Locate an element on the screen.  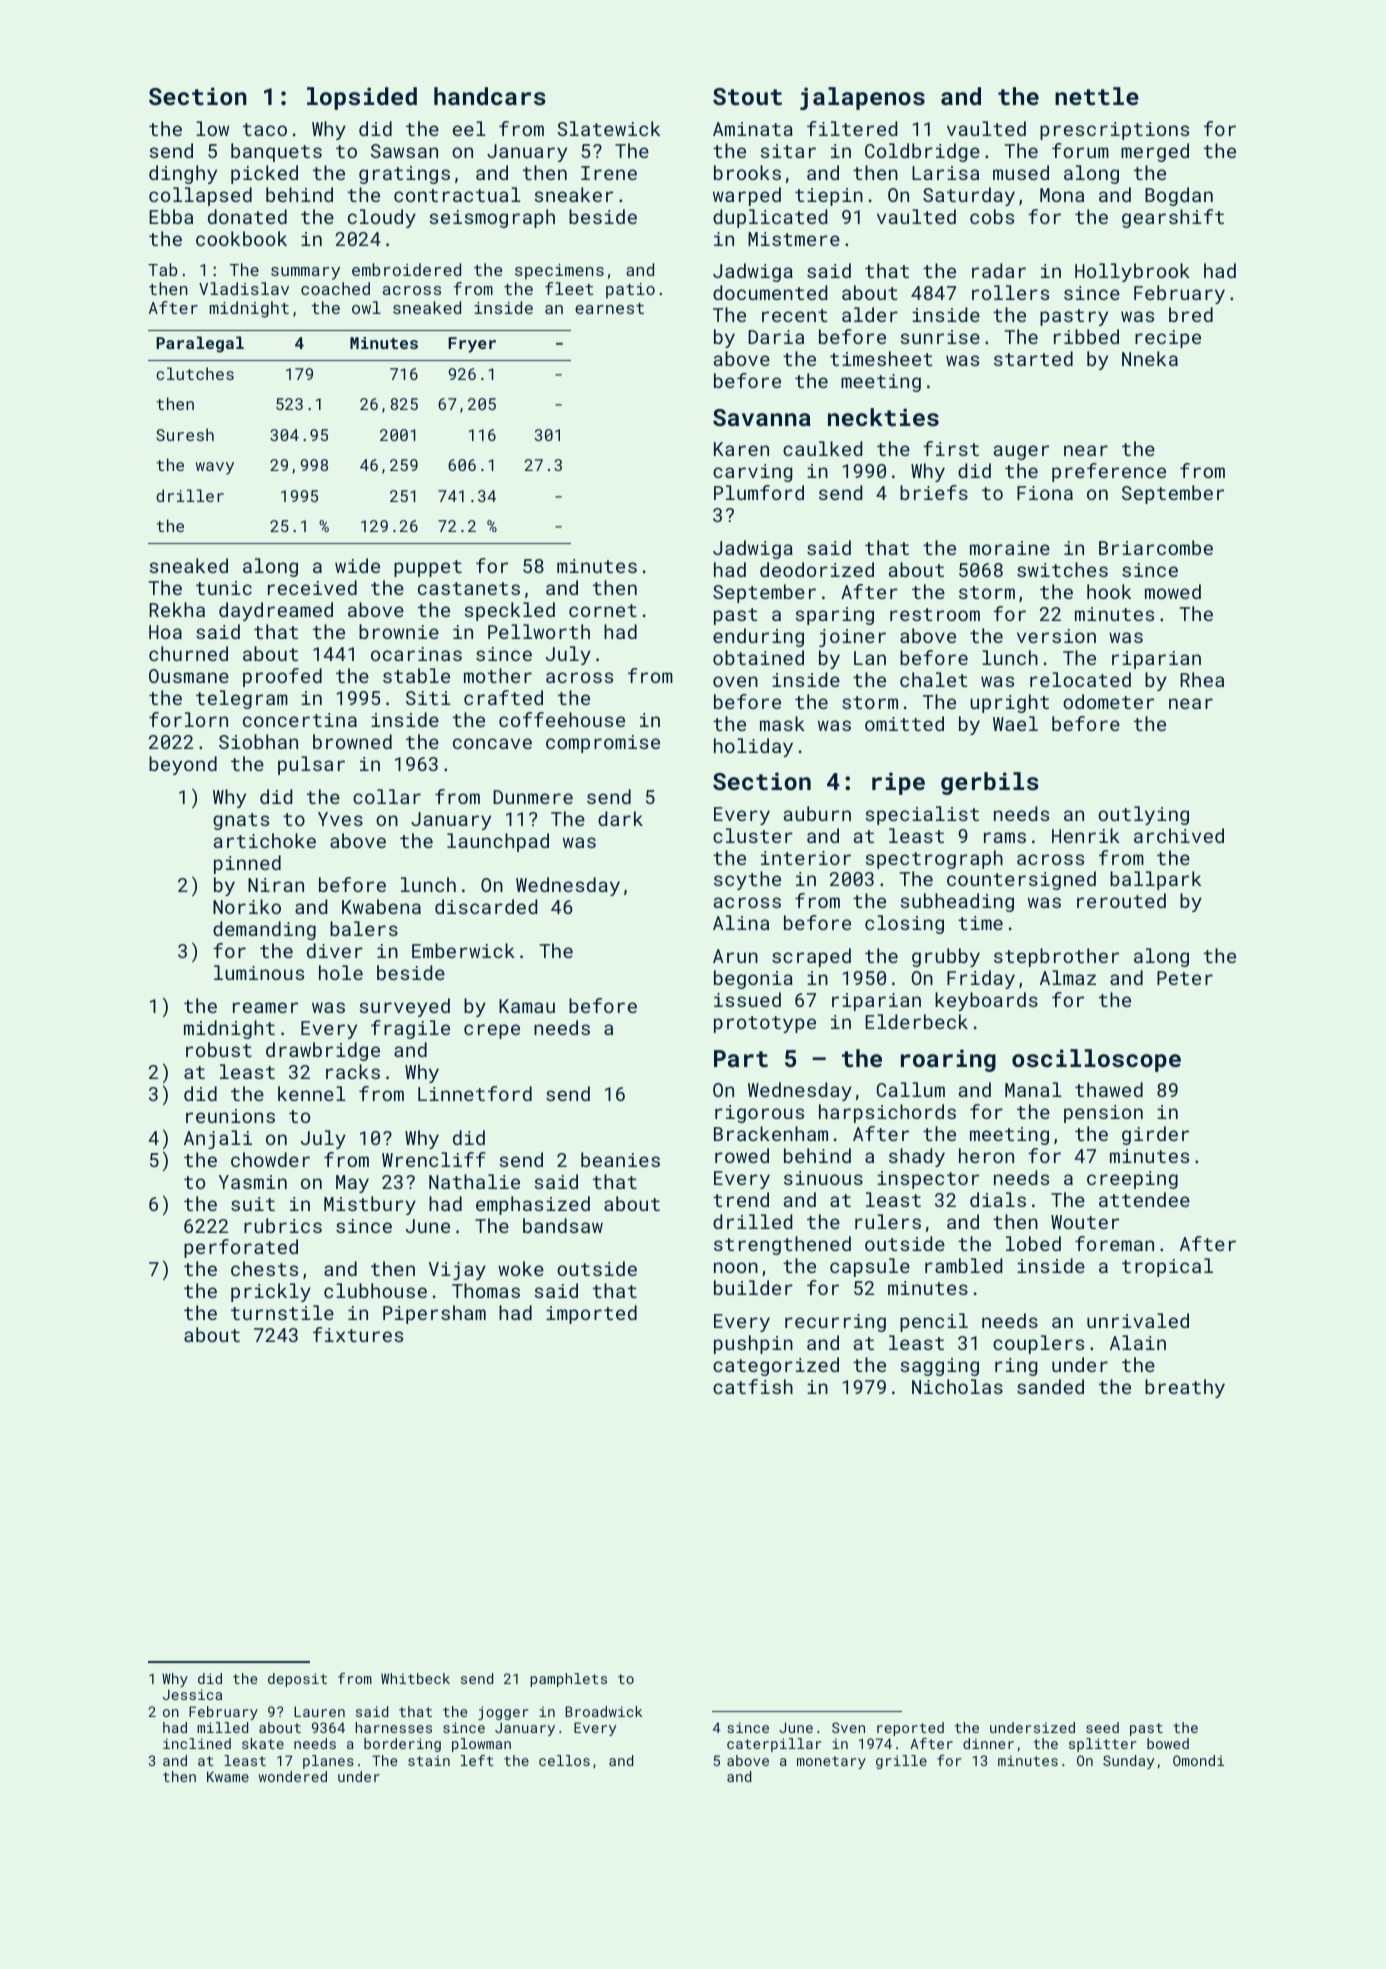
cloudy is located at coordinates (382, 218).
